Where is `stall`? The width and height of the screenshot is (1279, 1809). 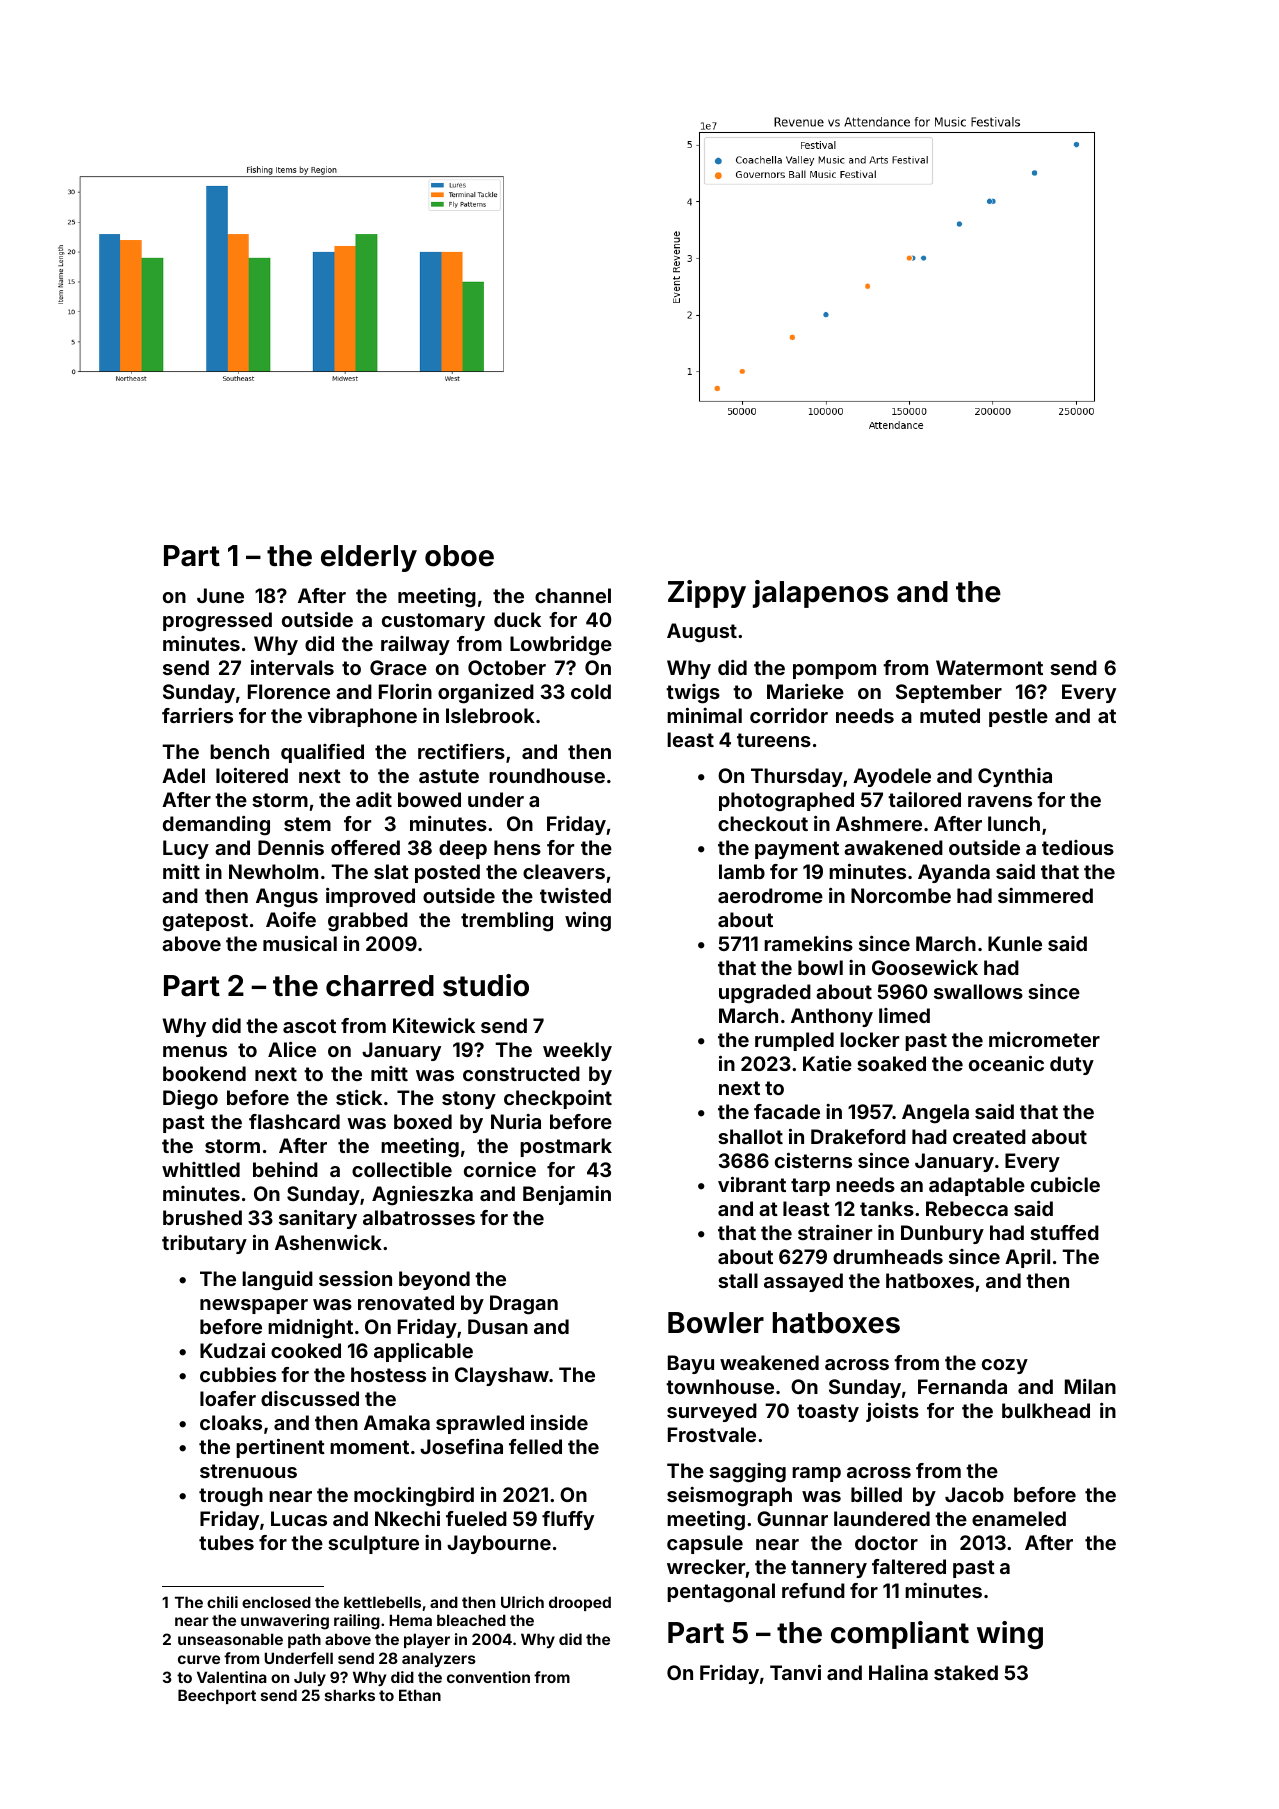 stall is located at coordinates (738, 1280).
